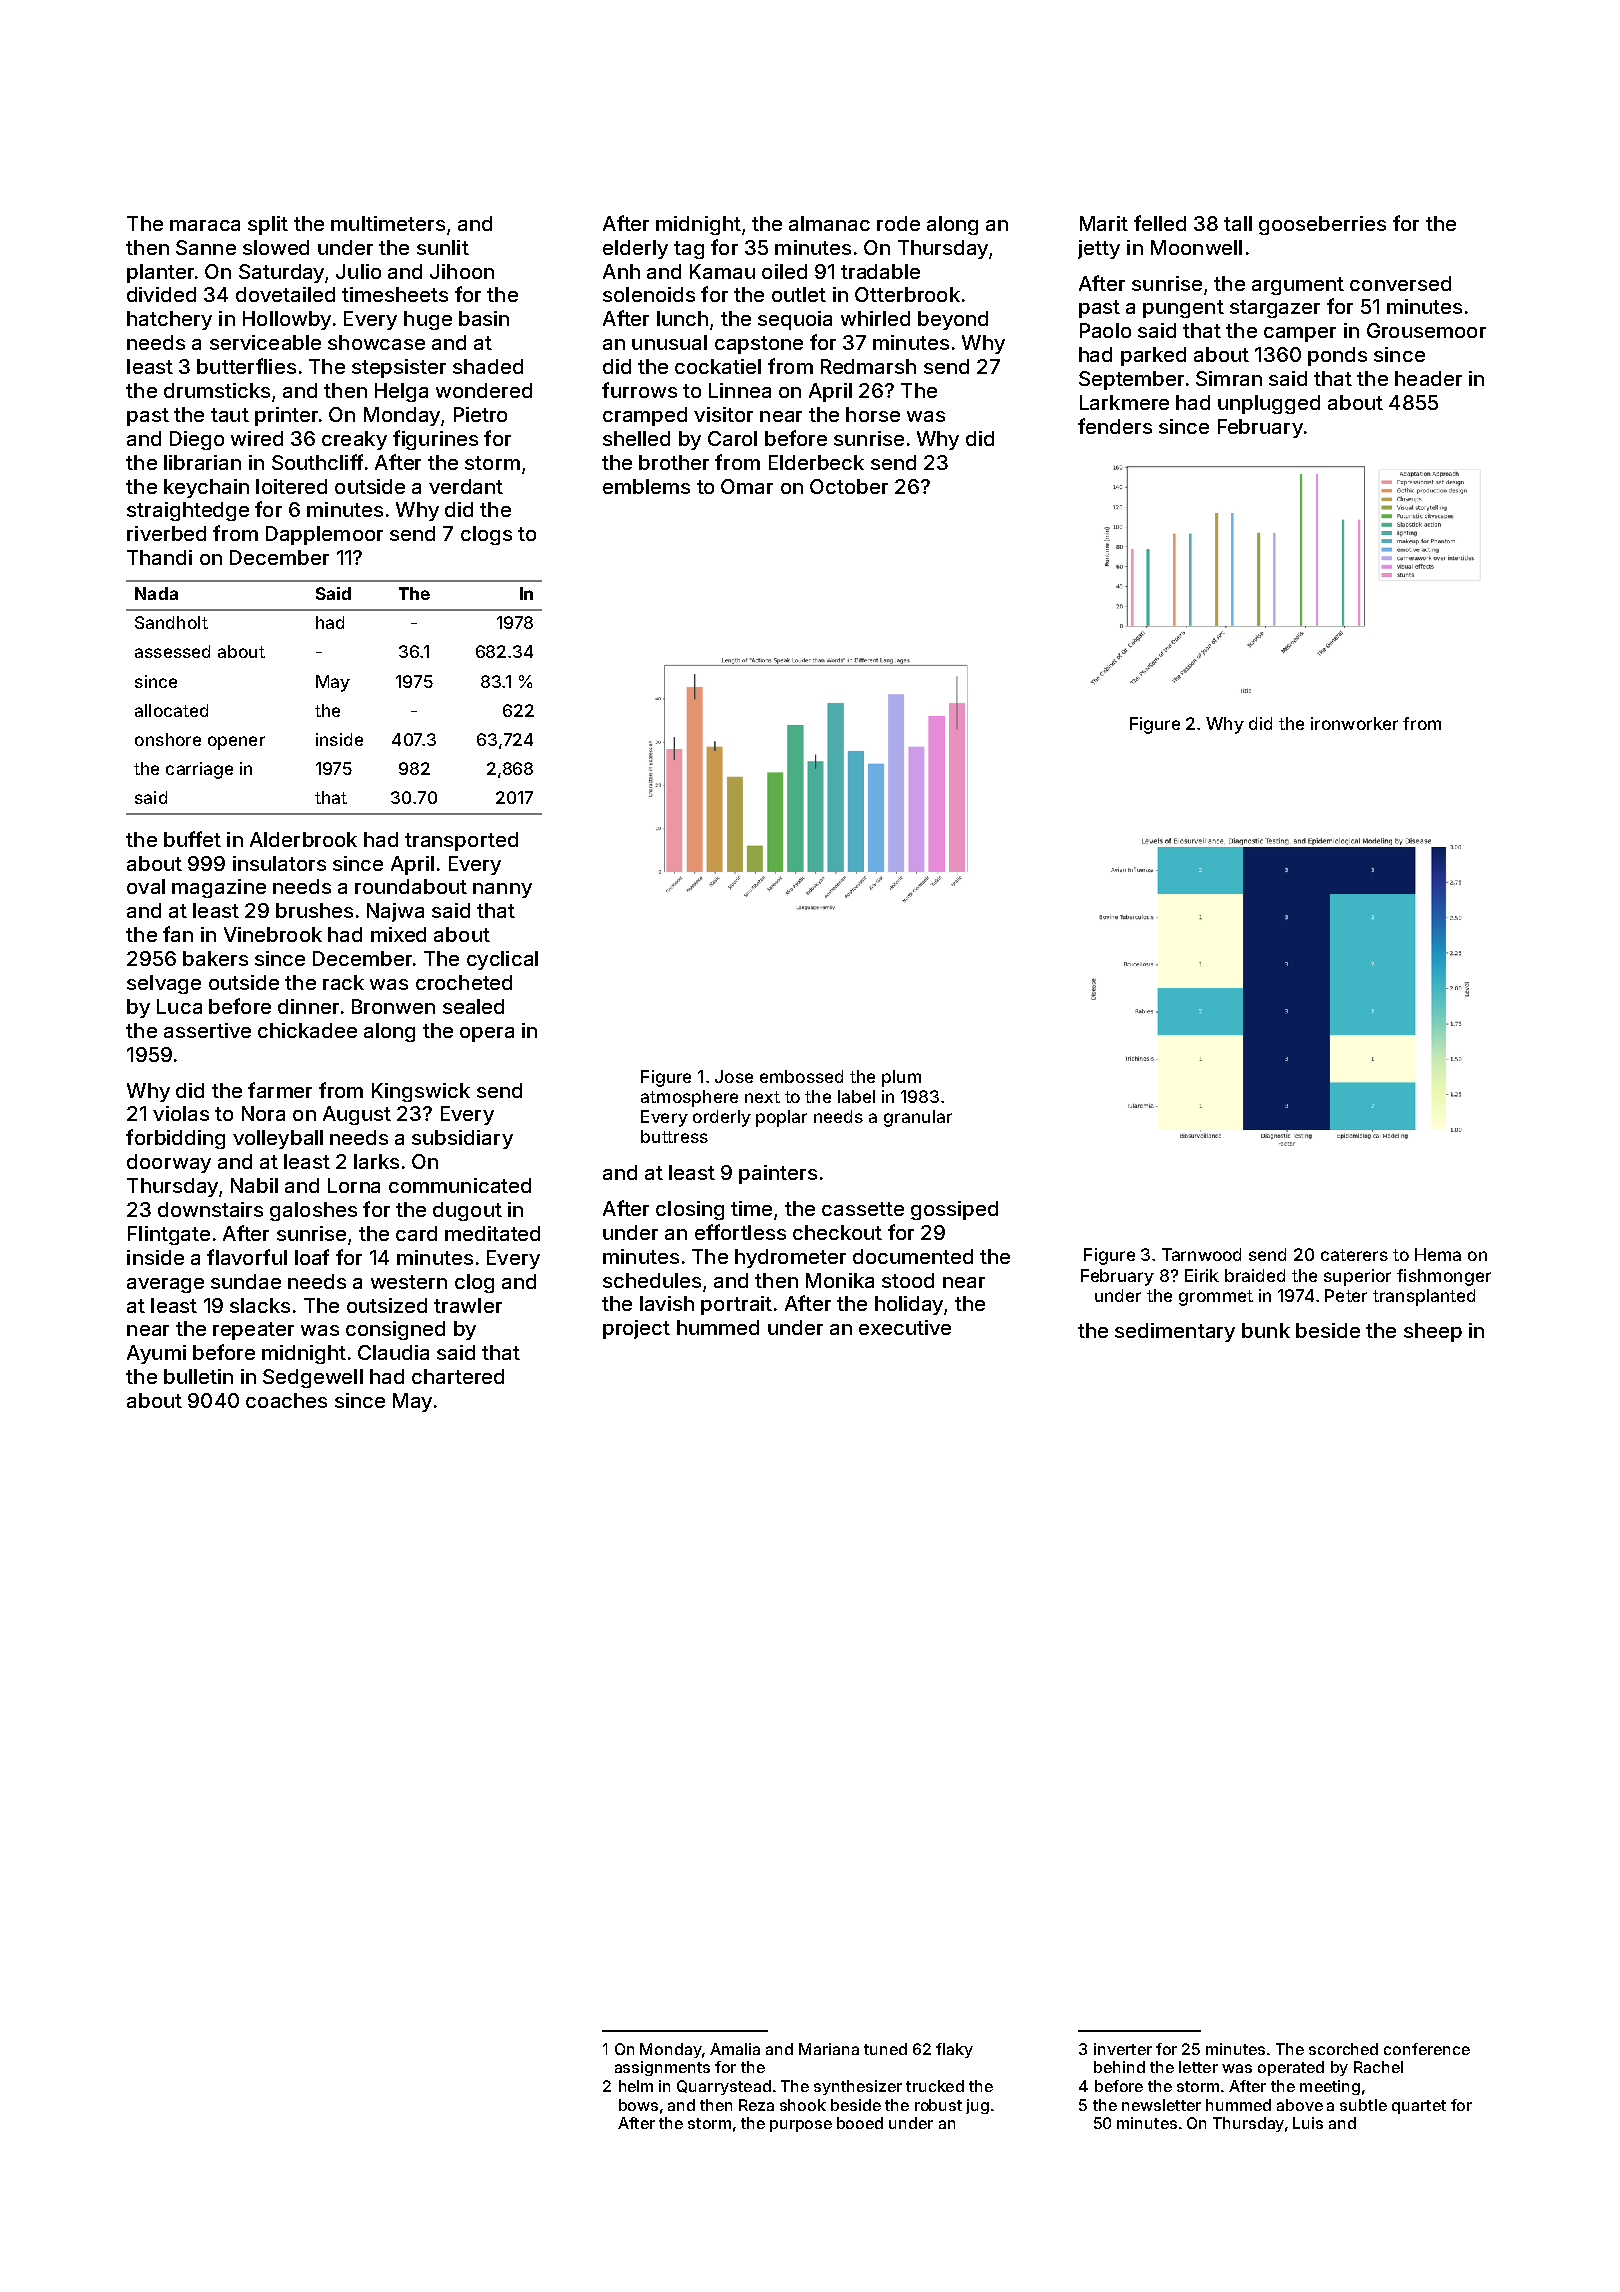 This screenshot has width=1620, height=2292. I want to click on executive, so click(905, 1327).
